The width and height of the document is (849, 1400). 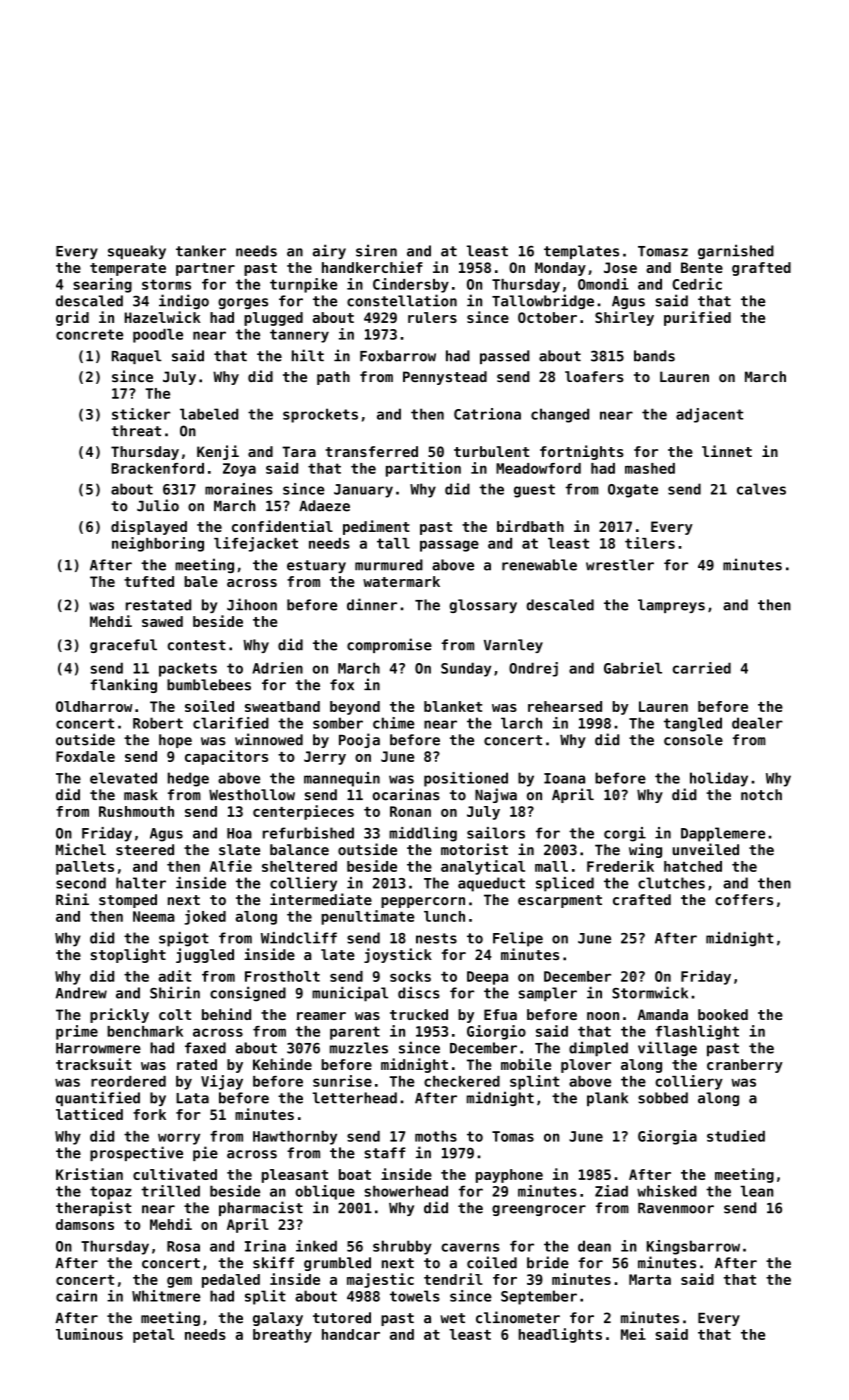 I want to click on coffers, so click(x=744, y=900).
